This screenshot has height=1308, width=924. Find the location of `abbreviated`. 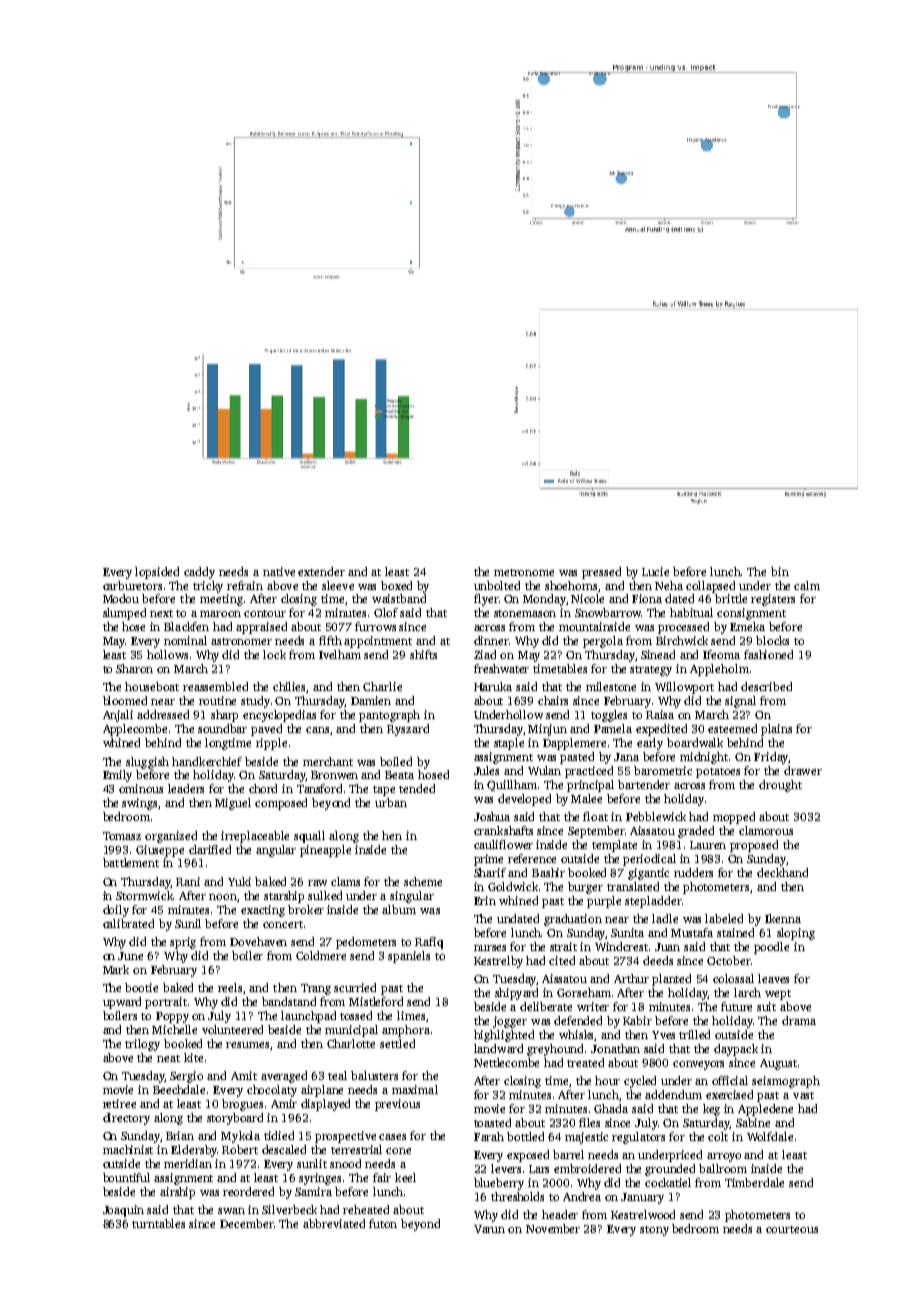

abbreviated is located at coordinates (334, 1223).
